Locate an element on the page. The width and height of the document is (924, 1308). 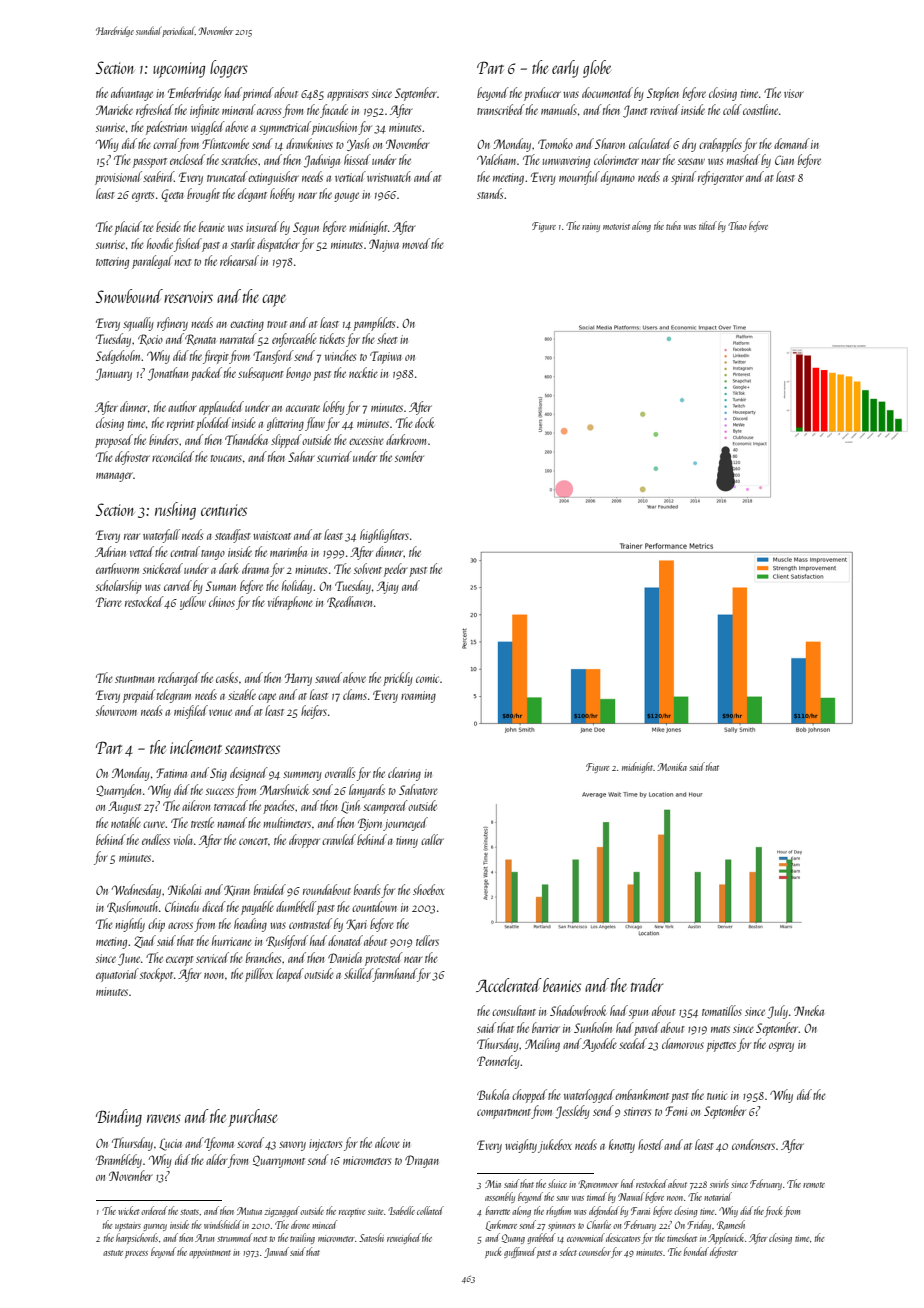
Quarrymont is located at coordinates (279, 1161).
